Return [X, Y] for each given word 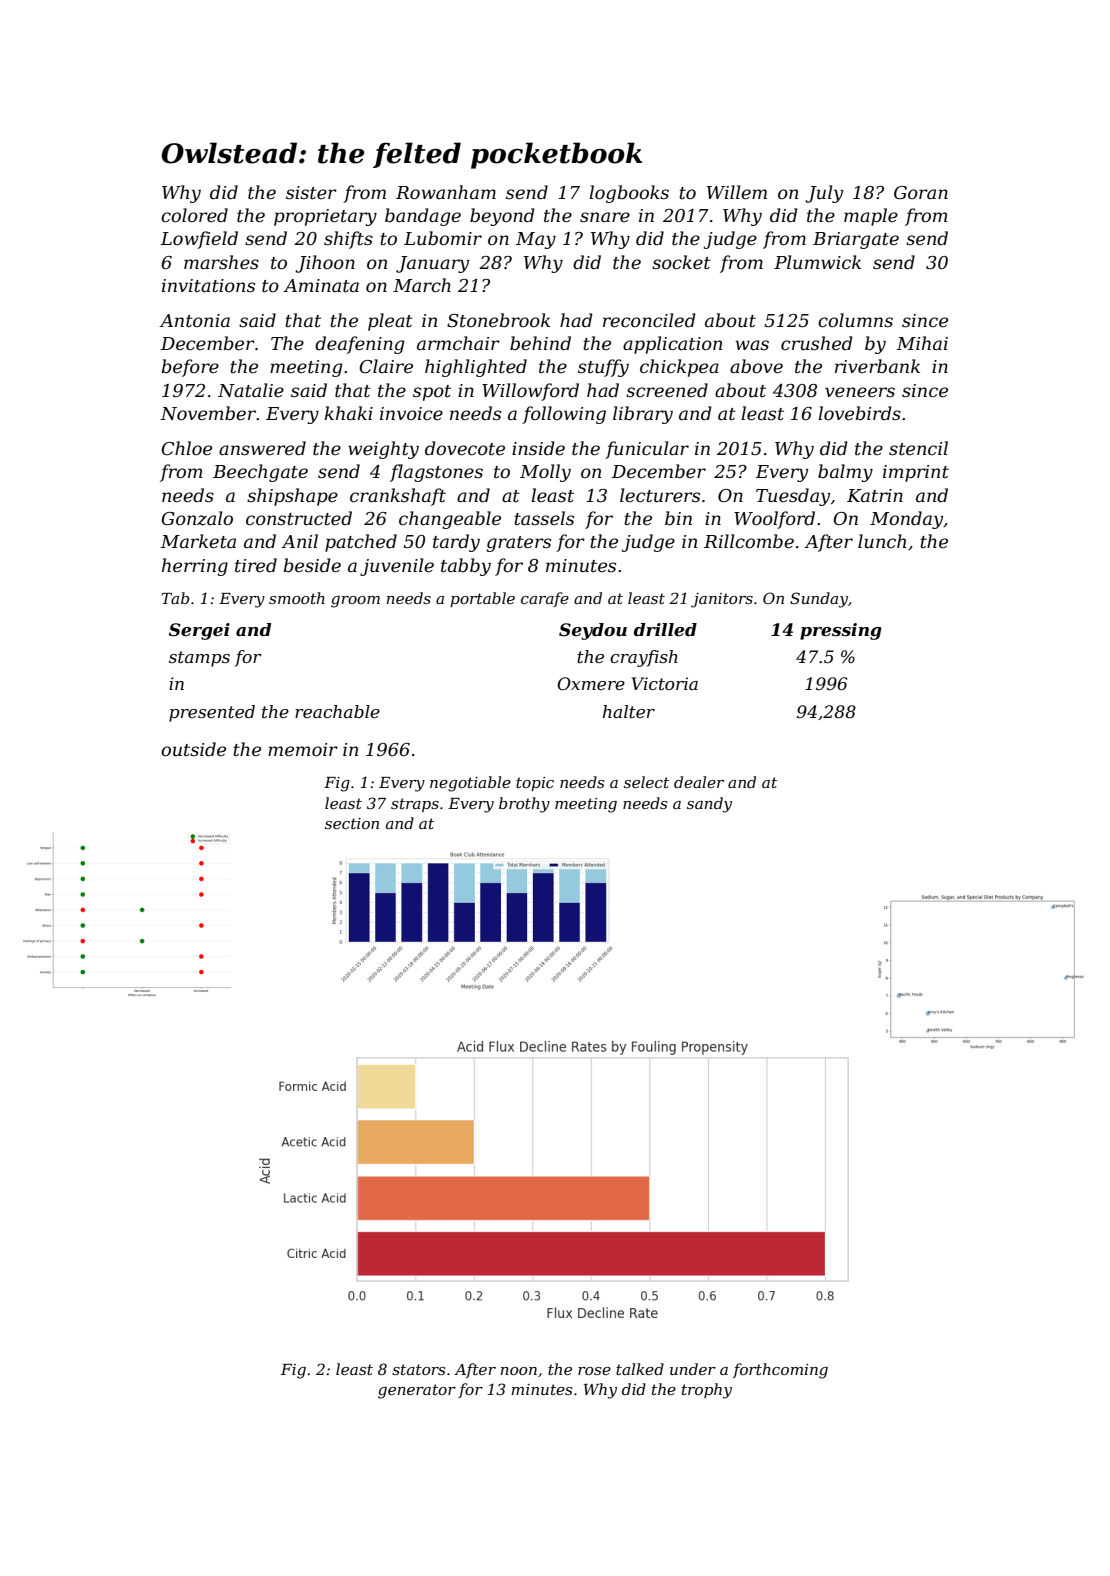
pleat [390, 322]
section [352, 823]
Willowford [530, 392]
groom [355, 602]
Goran [921, 193]
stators [418, 1369]
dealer [699, 782]
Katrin [875, 495]
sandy [709, 805]
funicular [647, 450]
